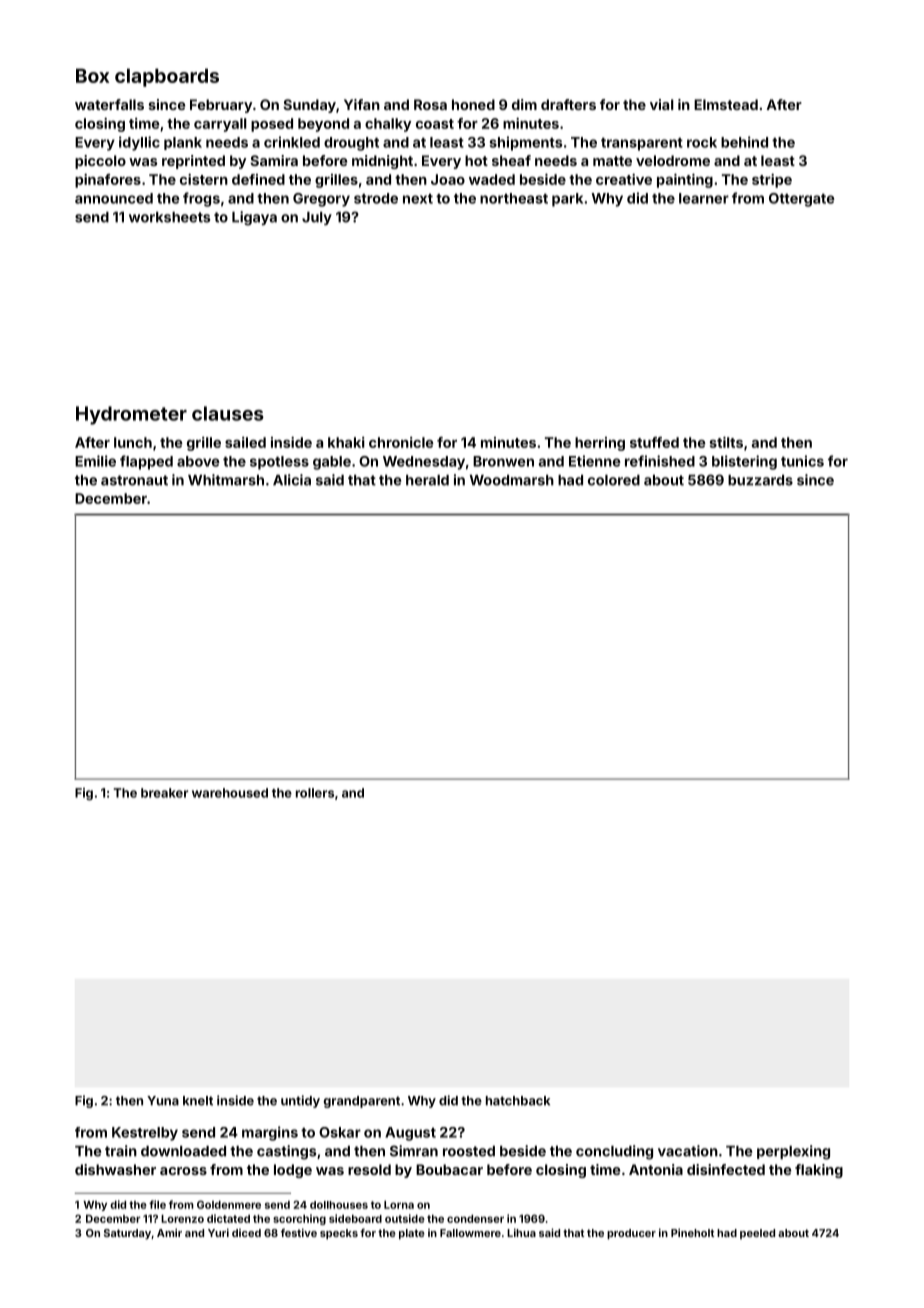 The image size is (924, 1308). Describe the element at coordinates (164, 793) in the page. I see `breaker` at that location.
